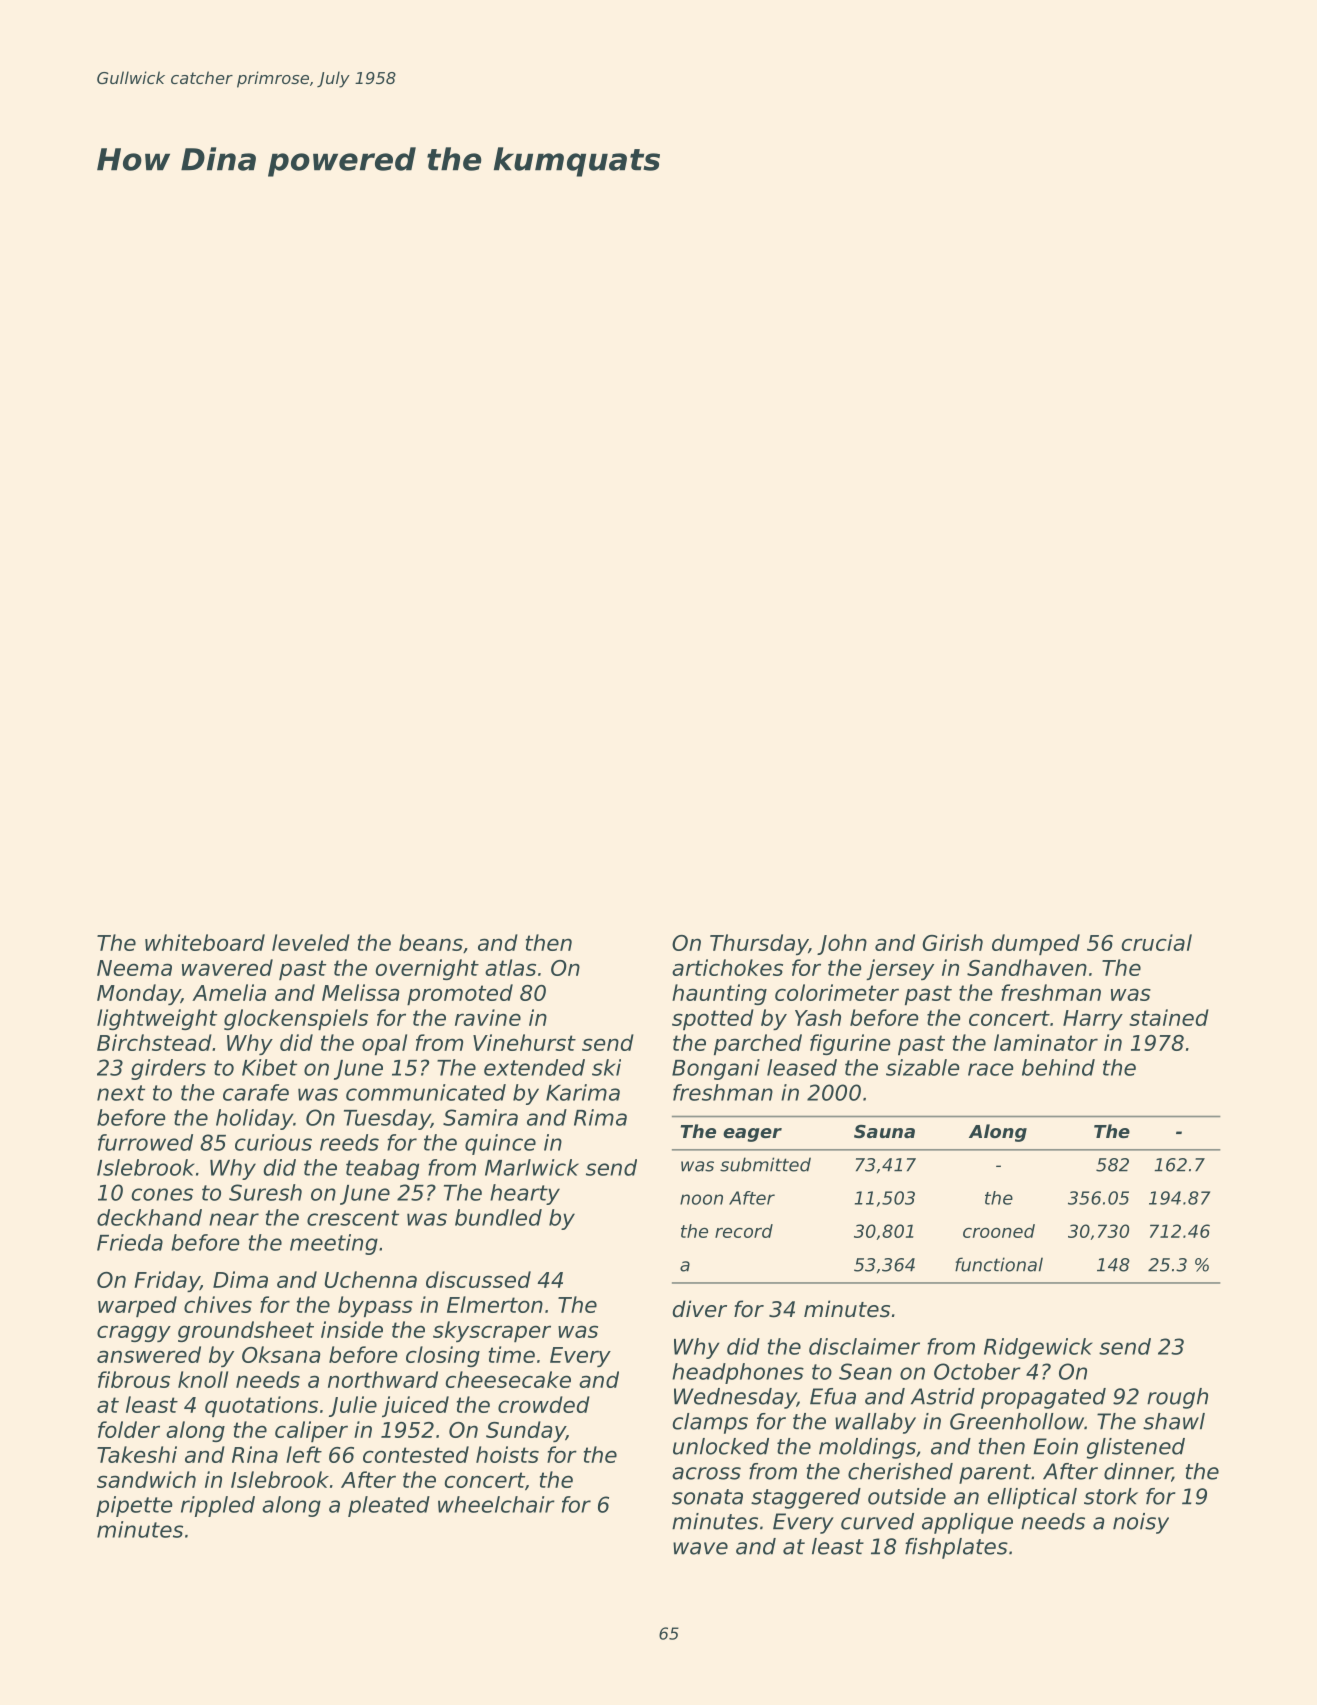  Describe the element at coordinates (952, 942) in the document. I see `Girish` at that location.
